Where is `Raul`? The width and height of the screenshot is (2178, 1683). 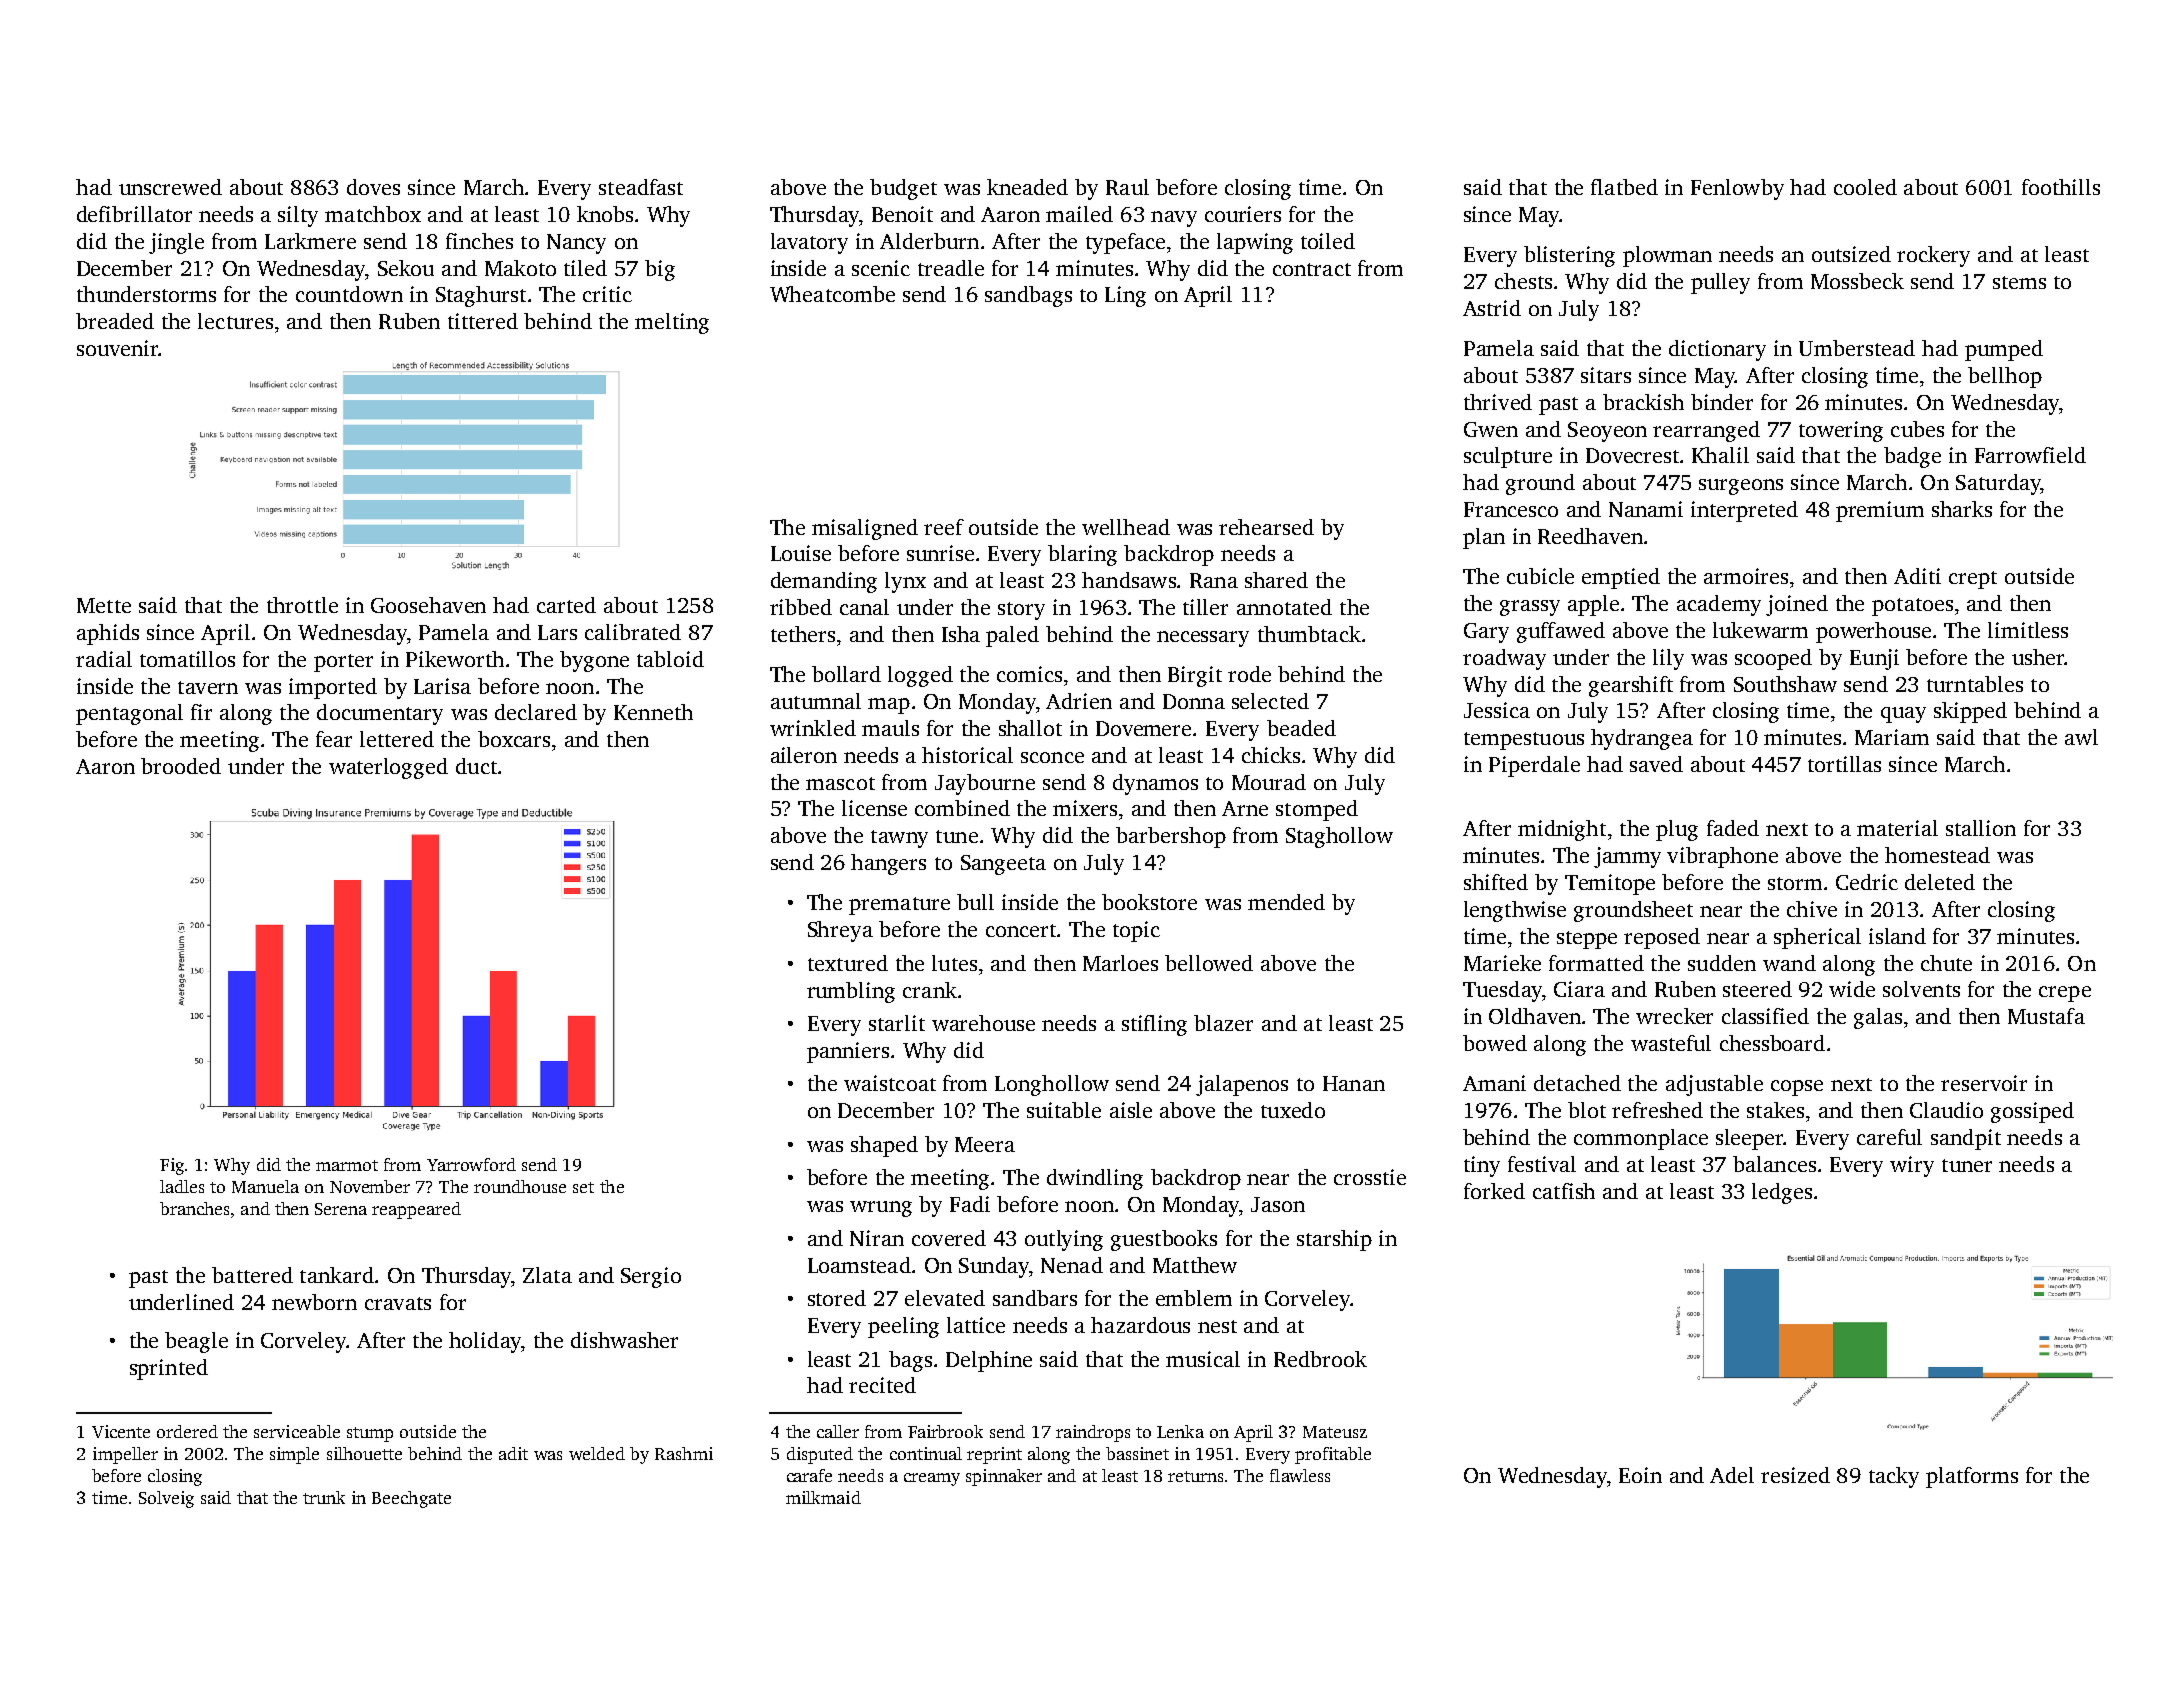
Raul is located at coordinates (1127, 187).
